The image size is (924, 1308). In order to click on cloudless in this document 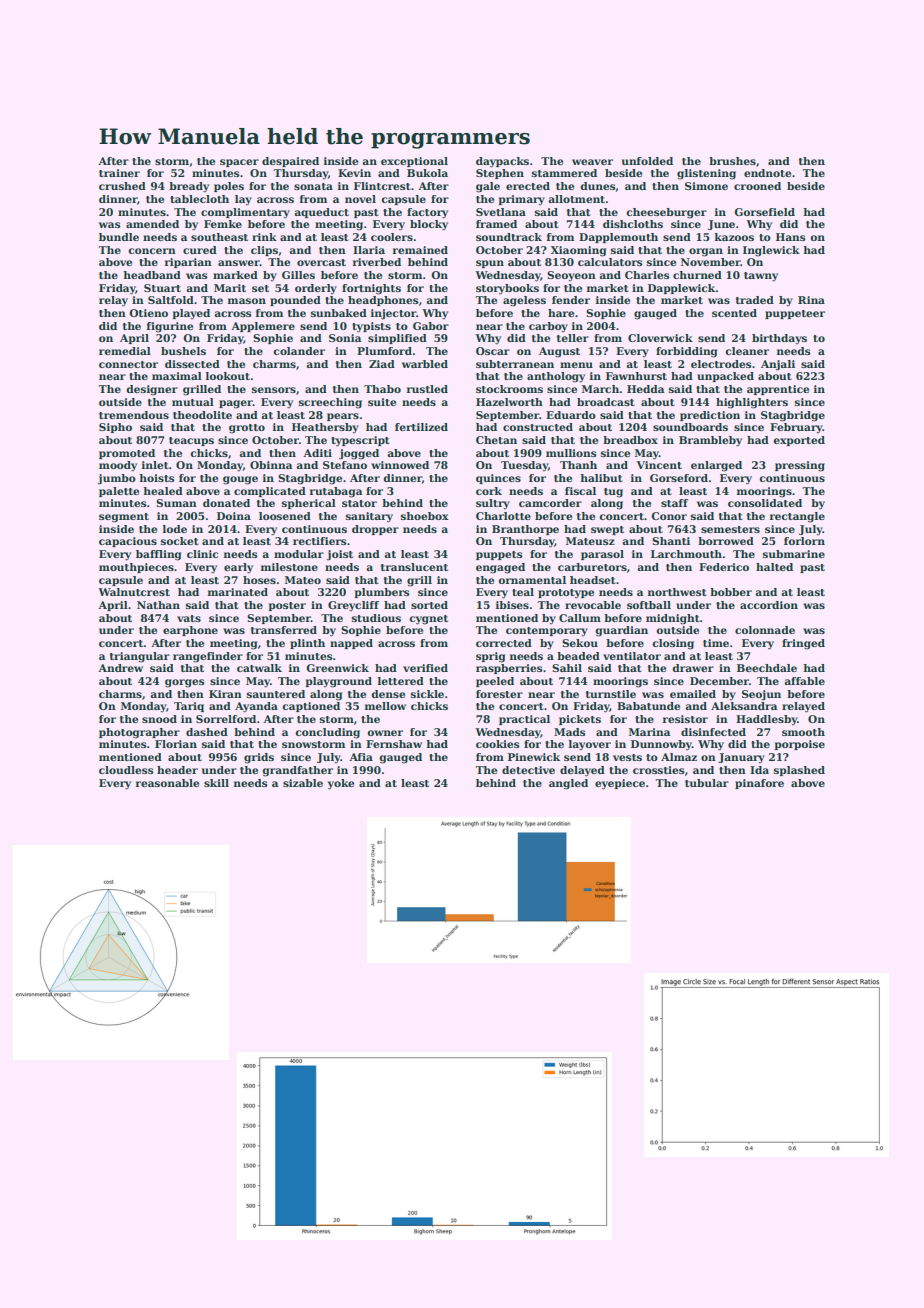, I will do `click(126, 770)`.
